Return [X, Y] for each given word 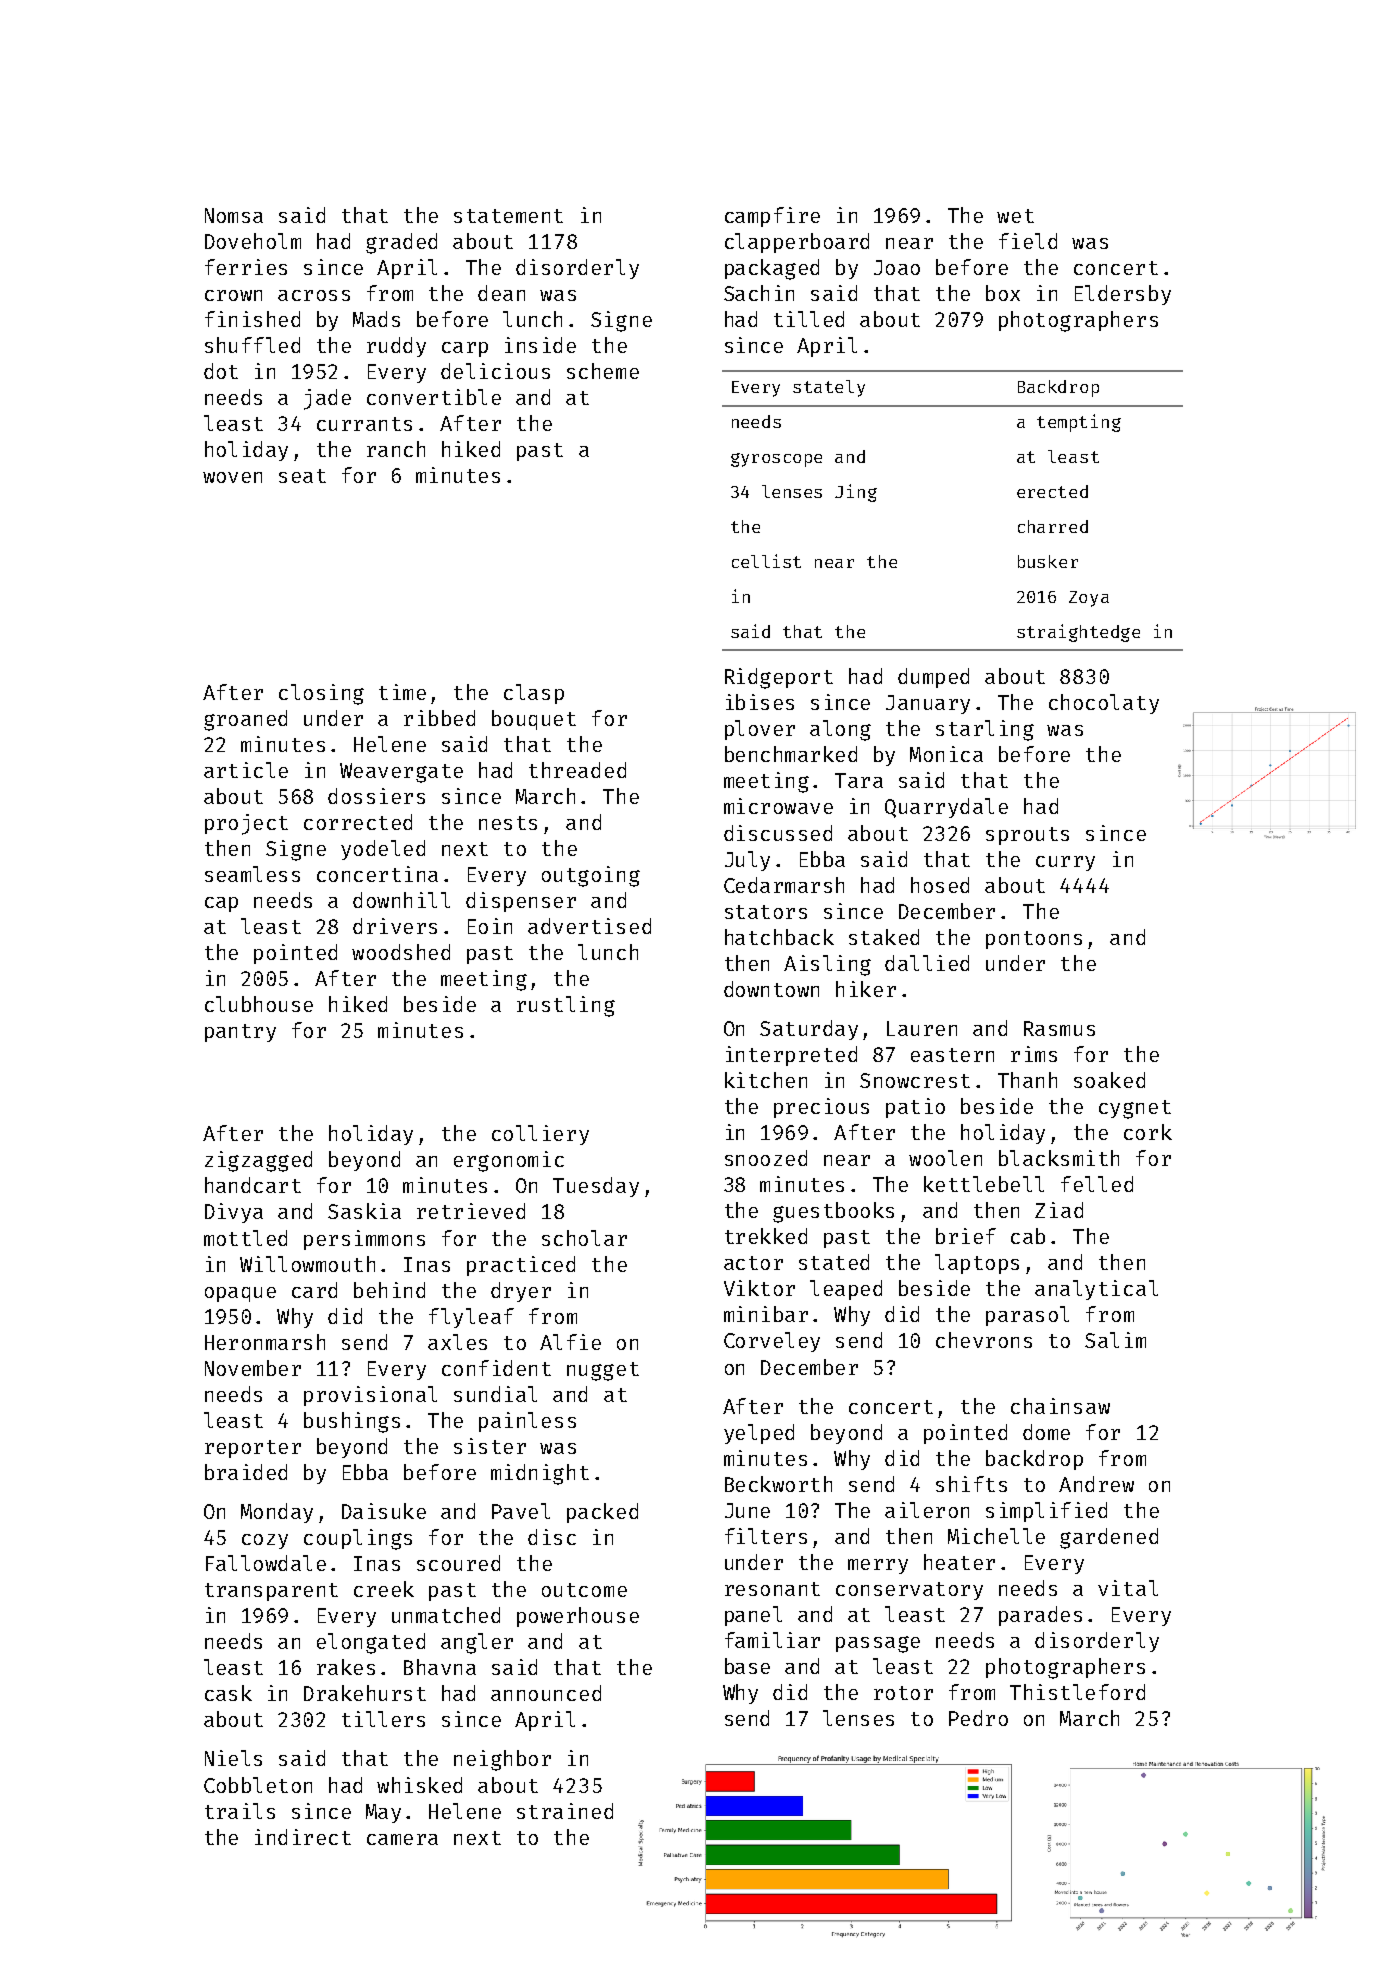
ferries [246, 267]
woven [232, 477]
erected [1052, 491]
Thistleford [1077, 1692]
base [747, 1666]
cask [228, 1693]
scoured [458, 1563]
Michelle [996, 1536]
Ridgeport [779, 678]
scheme [603, 371]
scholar [584, 1238]
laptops [977, 1264]
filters [766, 1536]
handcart [253, 1185]
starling [985, 730]
